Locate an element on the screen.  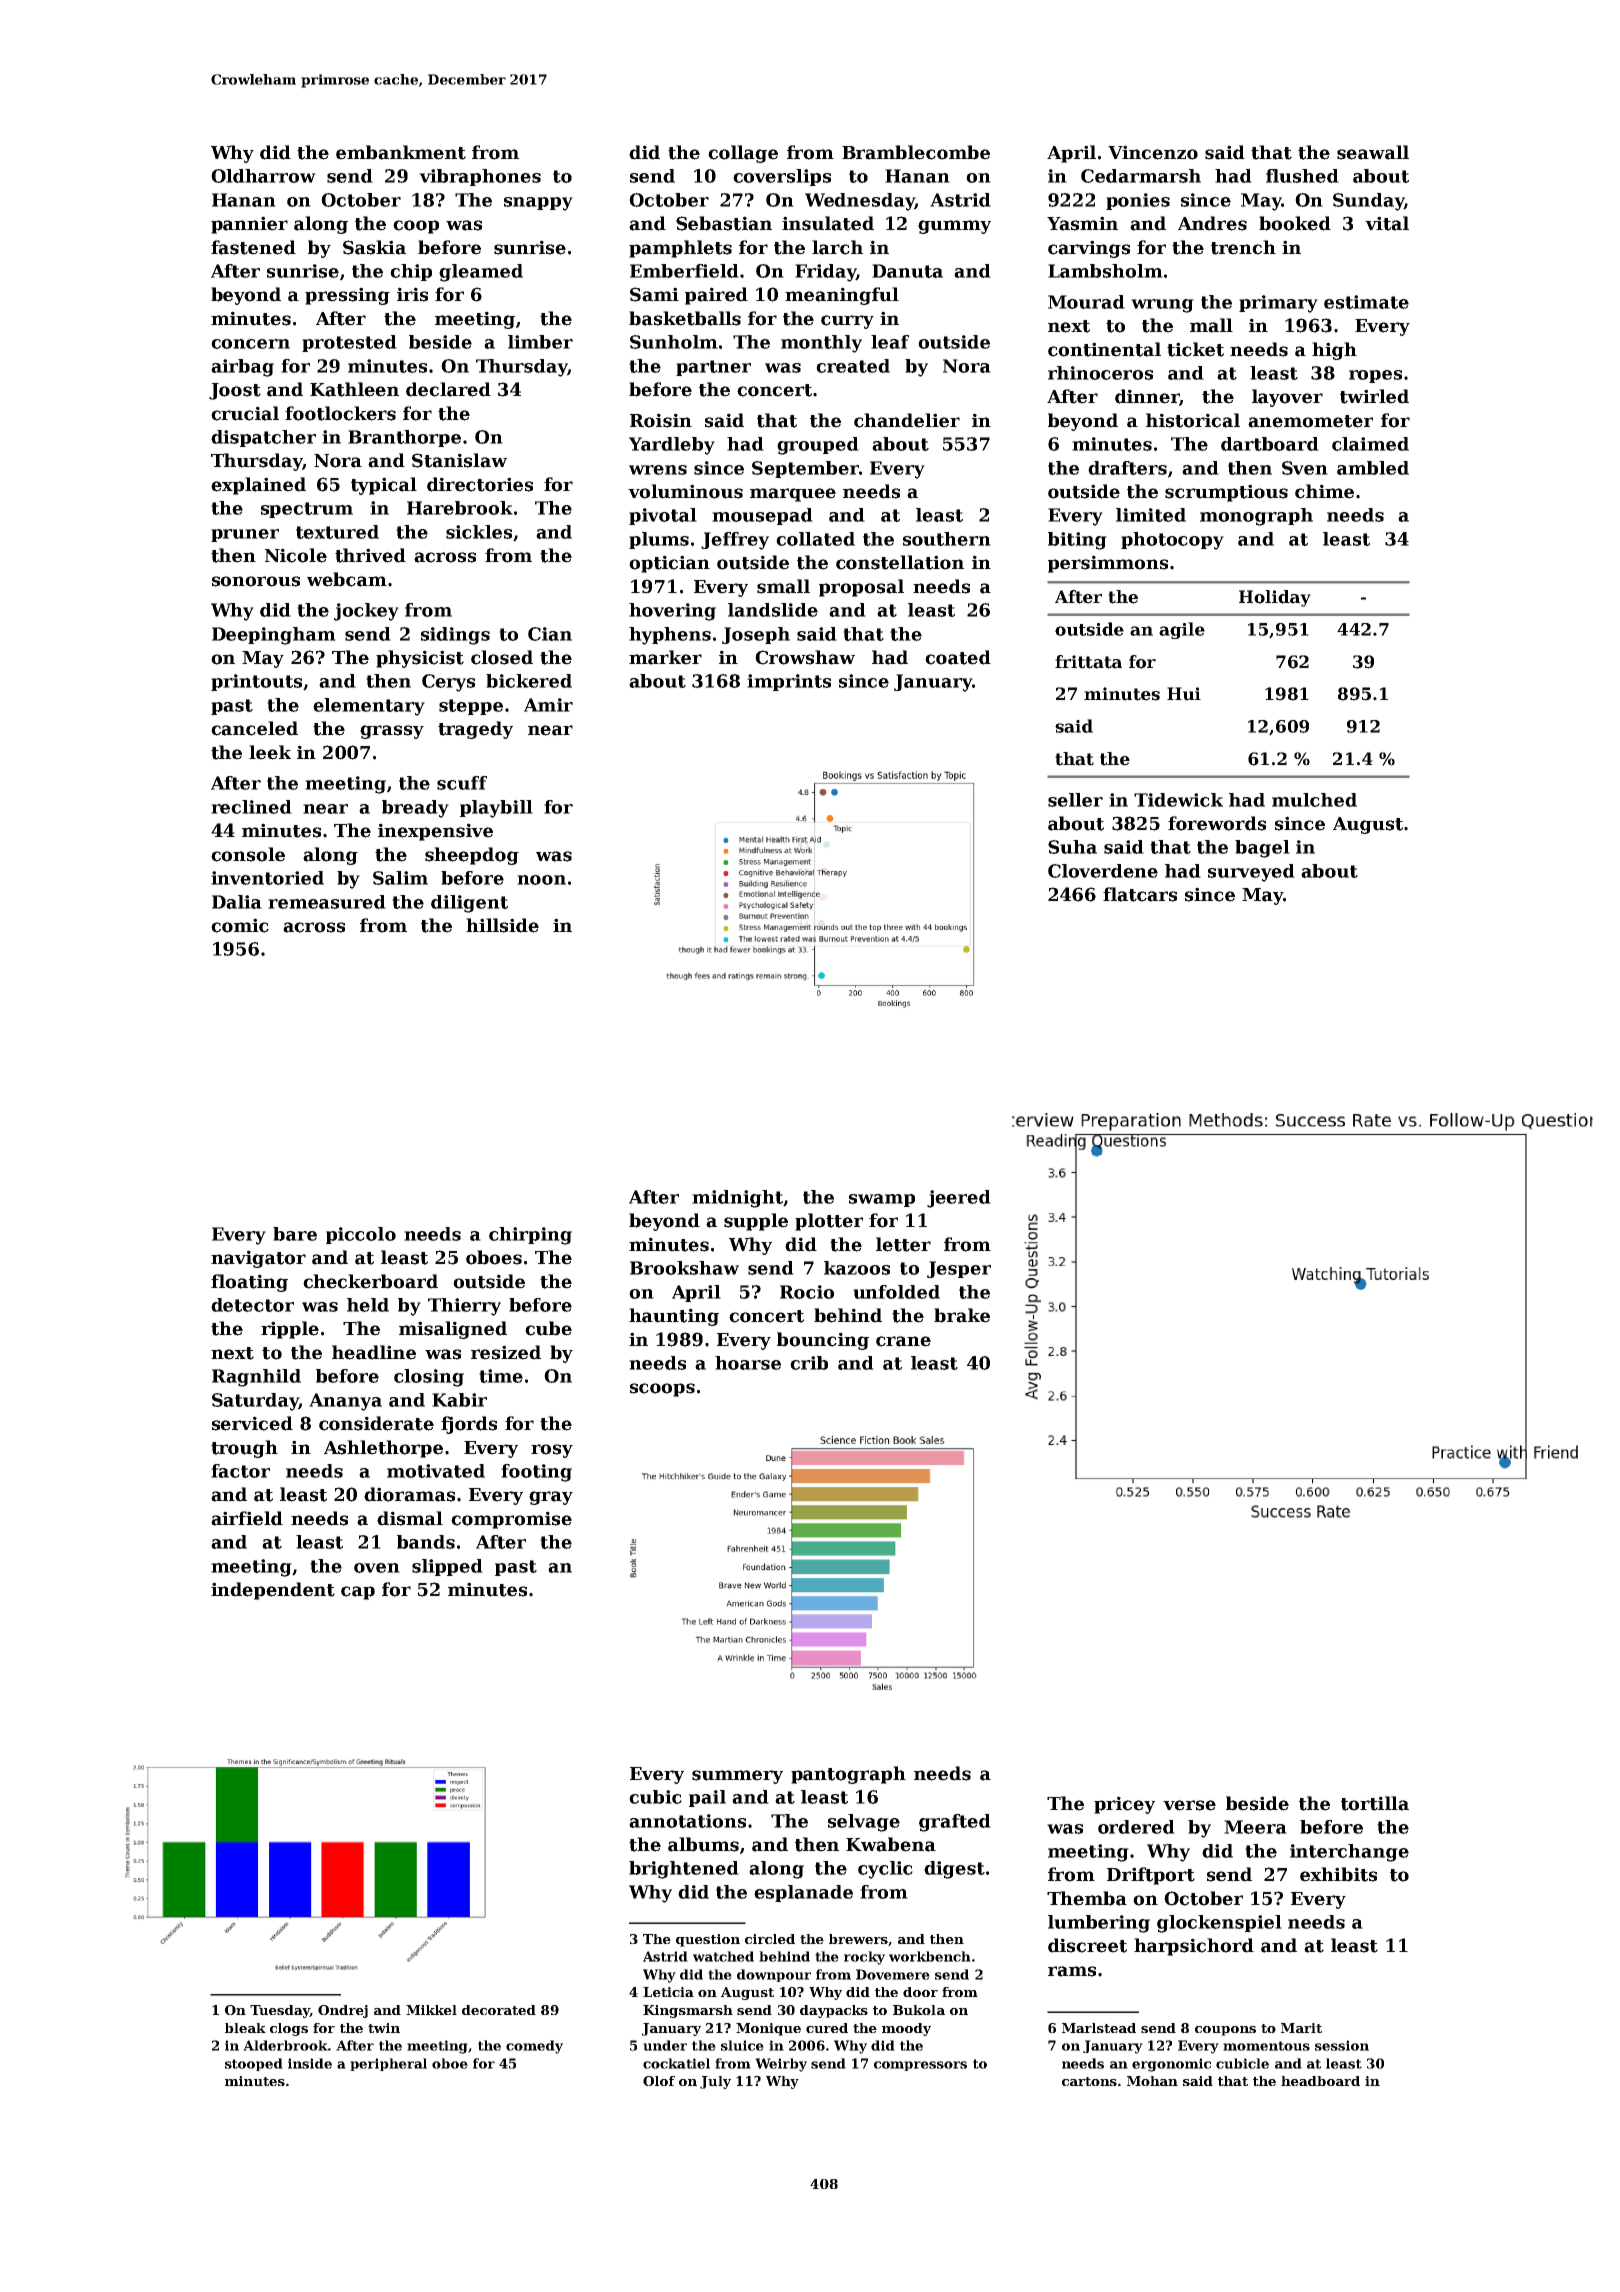
noon is located at coordinates (541, 880).
